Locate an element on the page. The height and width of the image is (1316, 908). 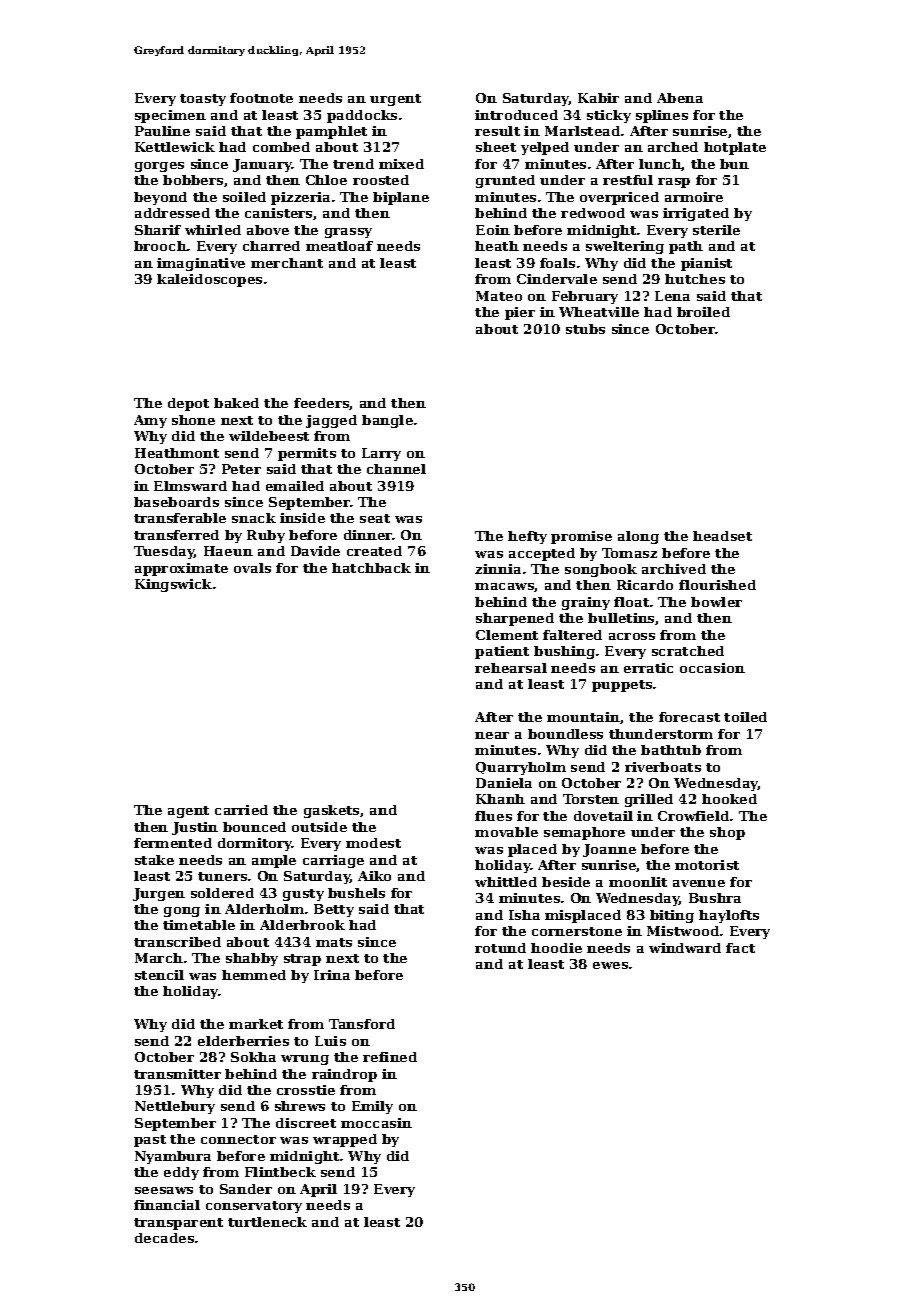
turtleneck is located at coordinates (267, 1222).
